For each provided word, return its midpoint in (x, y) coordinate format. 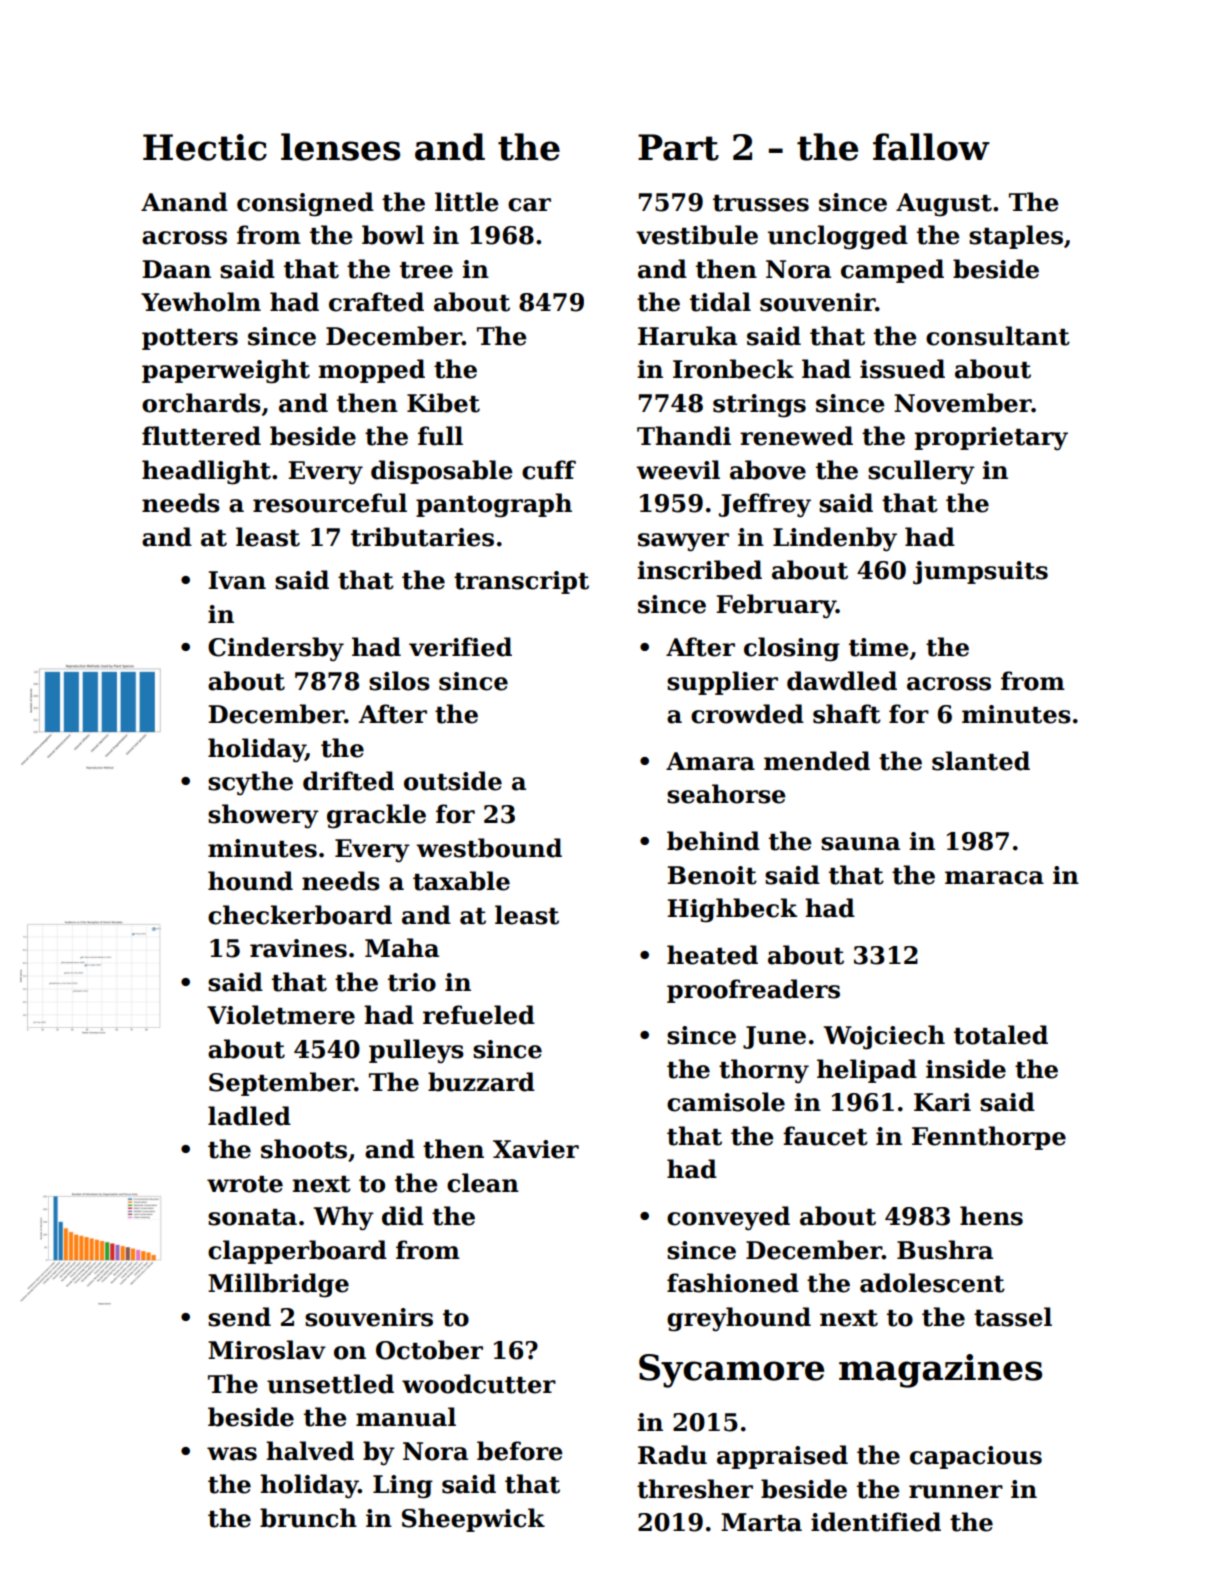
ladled (249, 1116)
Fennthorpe (989, 1138)
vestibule (697, 235)
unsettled (330, 1384)
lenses (340, 147)
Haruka (687, 336)
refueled (479, 1015)
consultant (998, 336)
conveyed (728, 1218)
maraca (994, 878)
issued (902, 369)
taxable (461, 881)
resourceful (330, 503)
